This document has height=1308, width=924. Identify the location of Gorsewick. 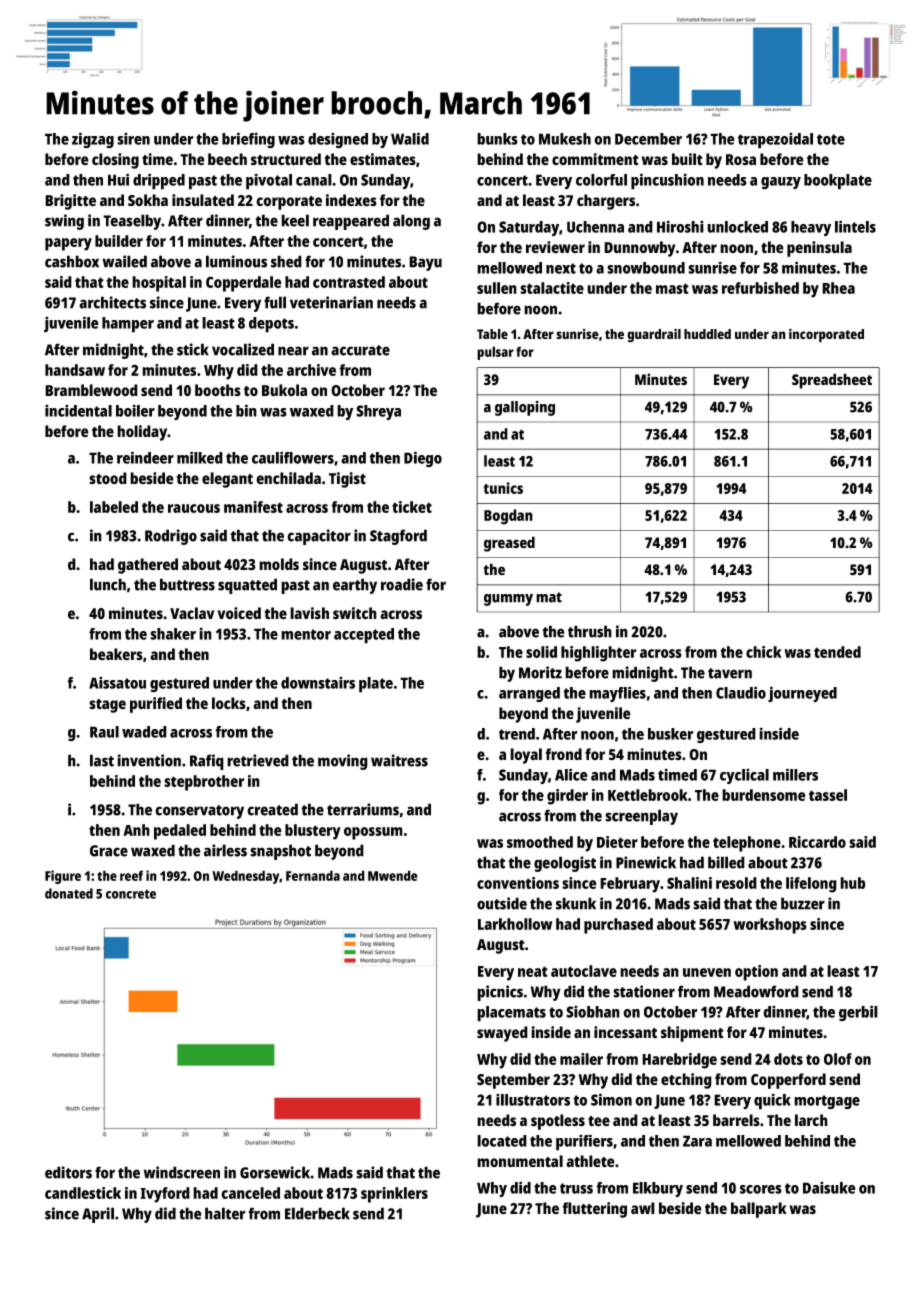
(275, 1172).
